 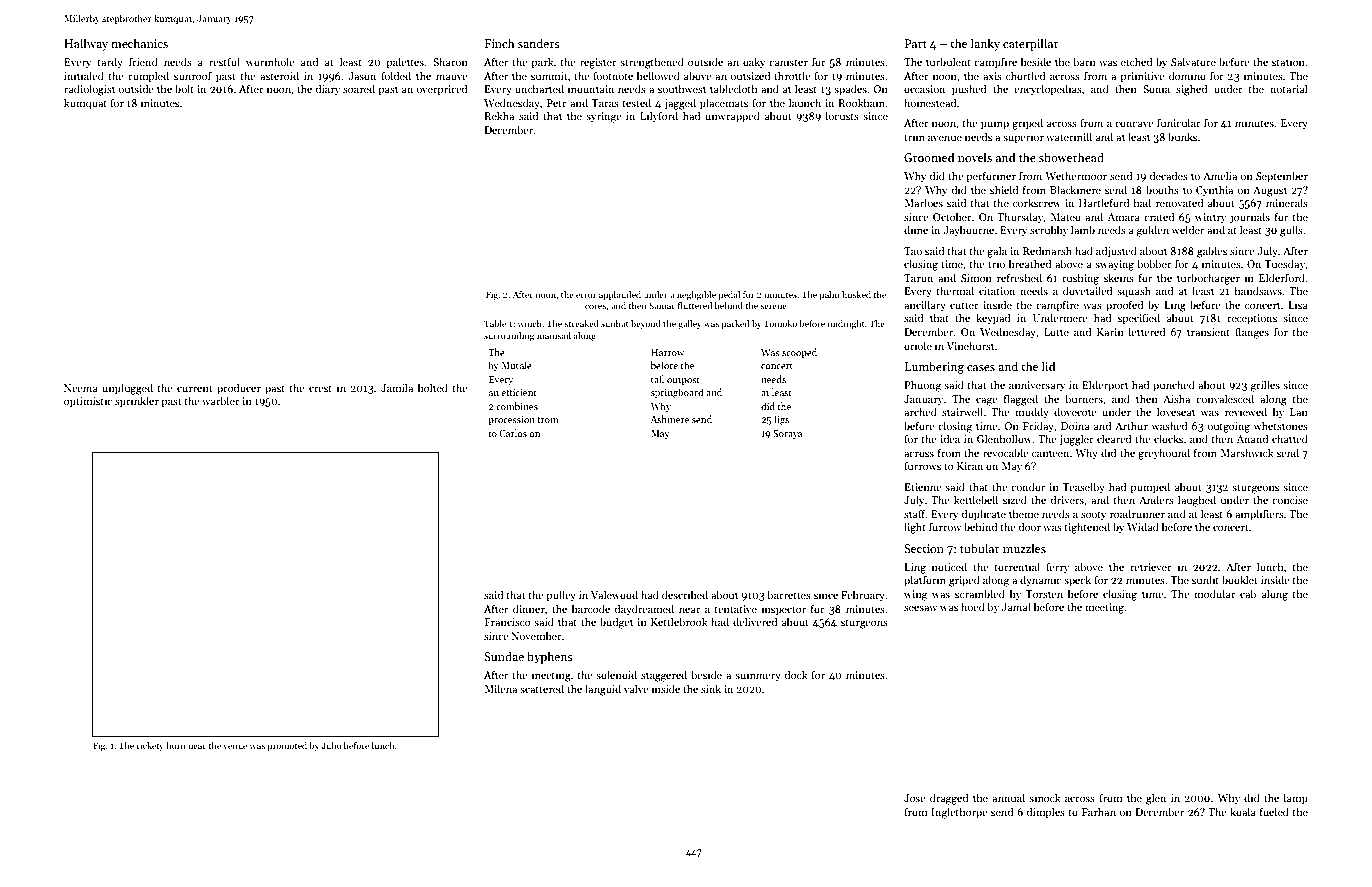 I want to click on mechanics, so click(x=139, y=43).
